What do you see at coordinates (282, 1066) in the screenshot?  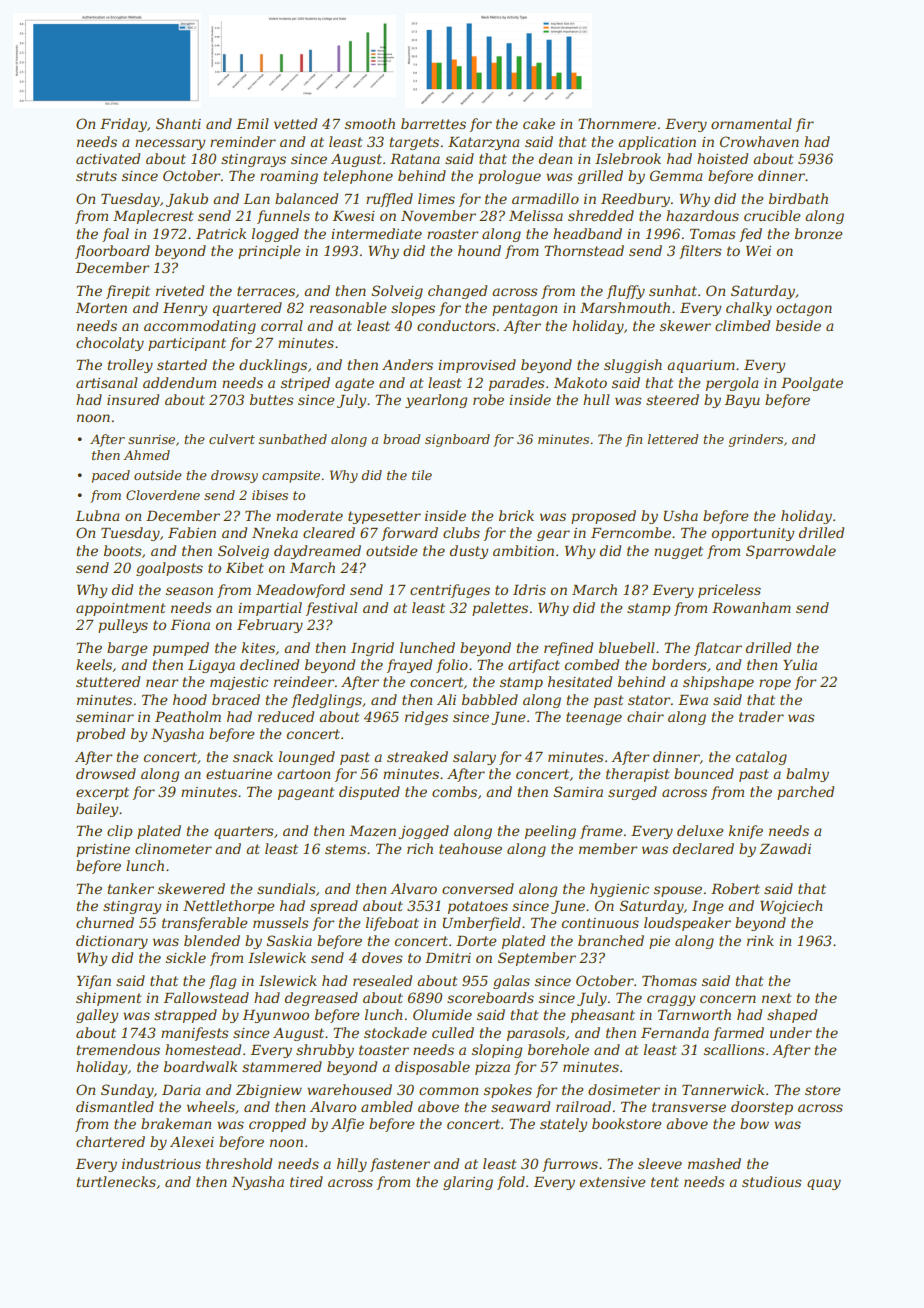 I see `stammered` at bounding box center [282, 1066].
